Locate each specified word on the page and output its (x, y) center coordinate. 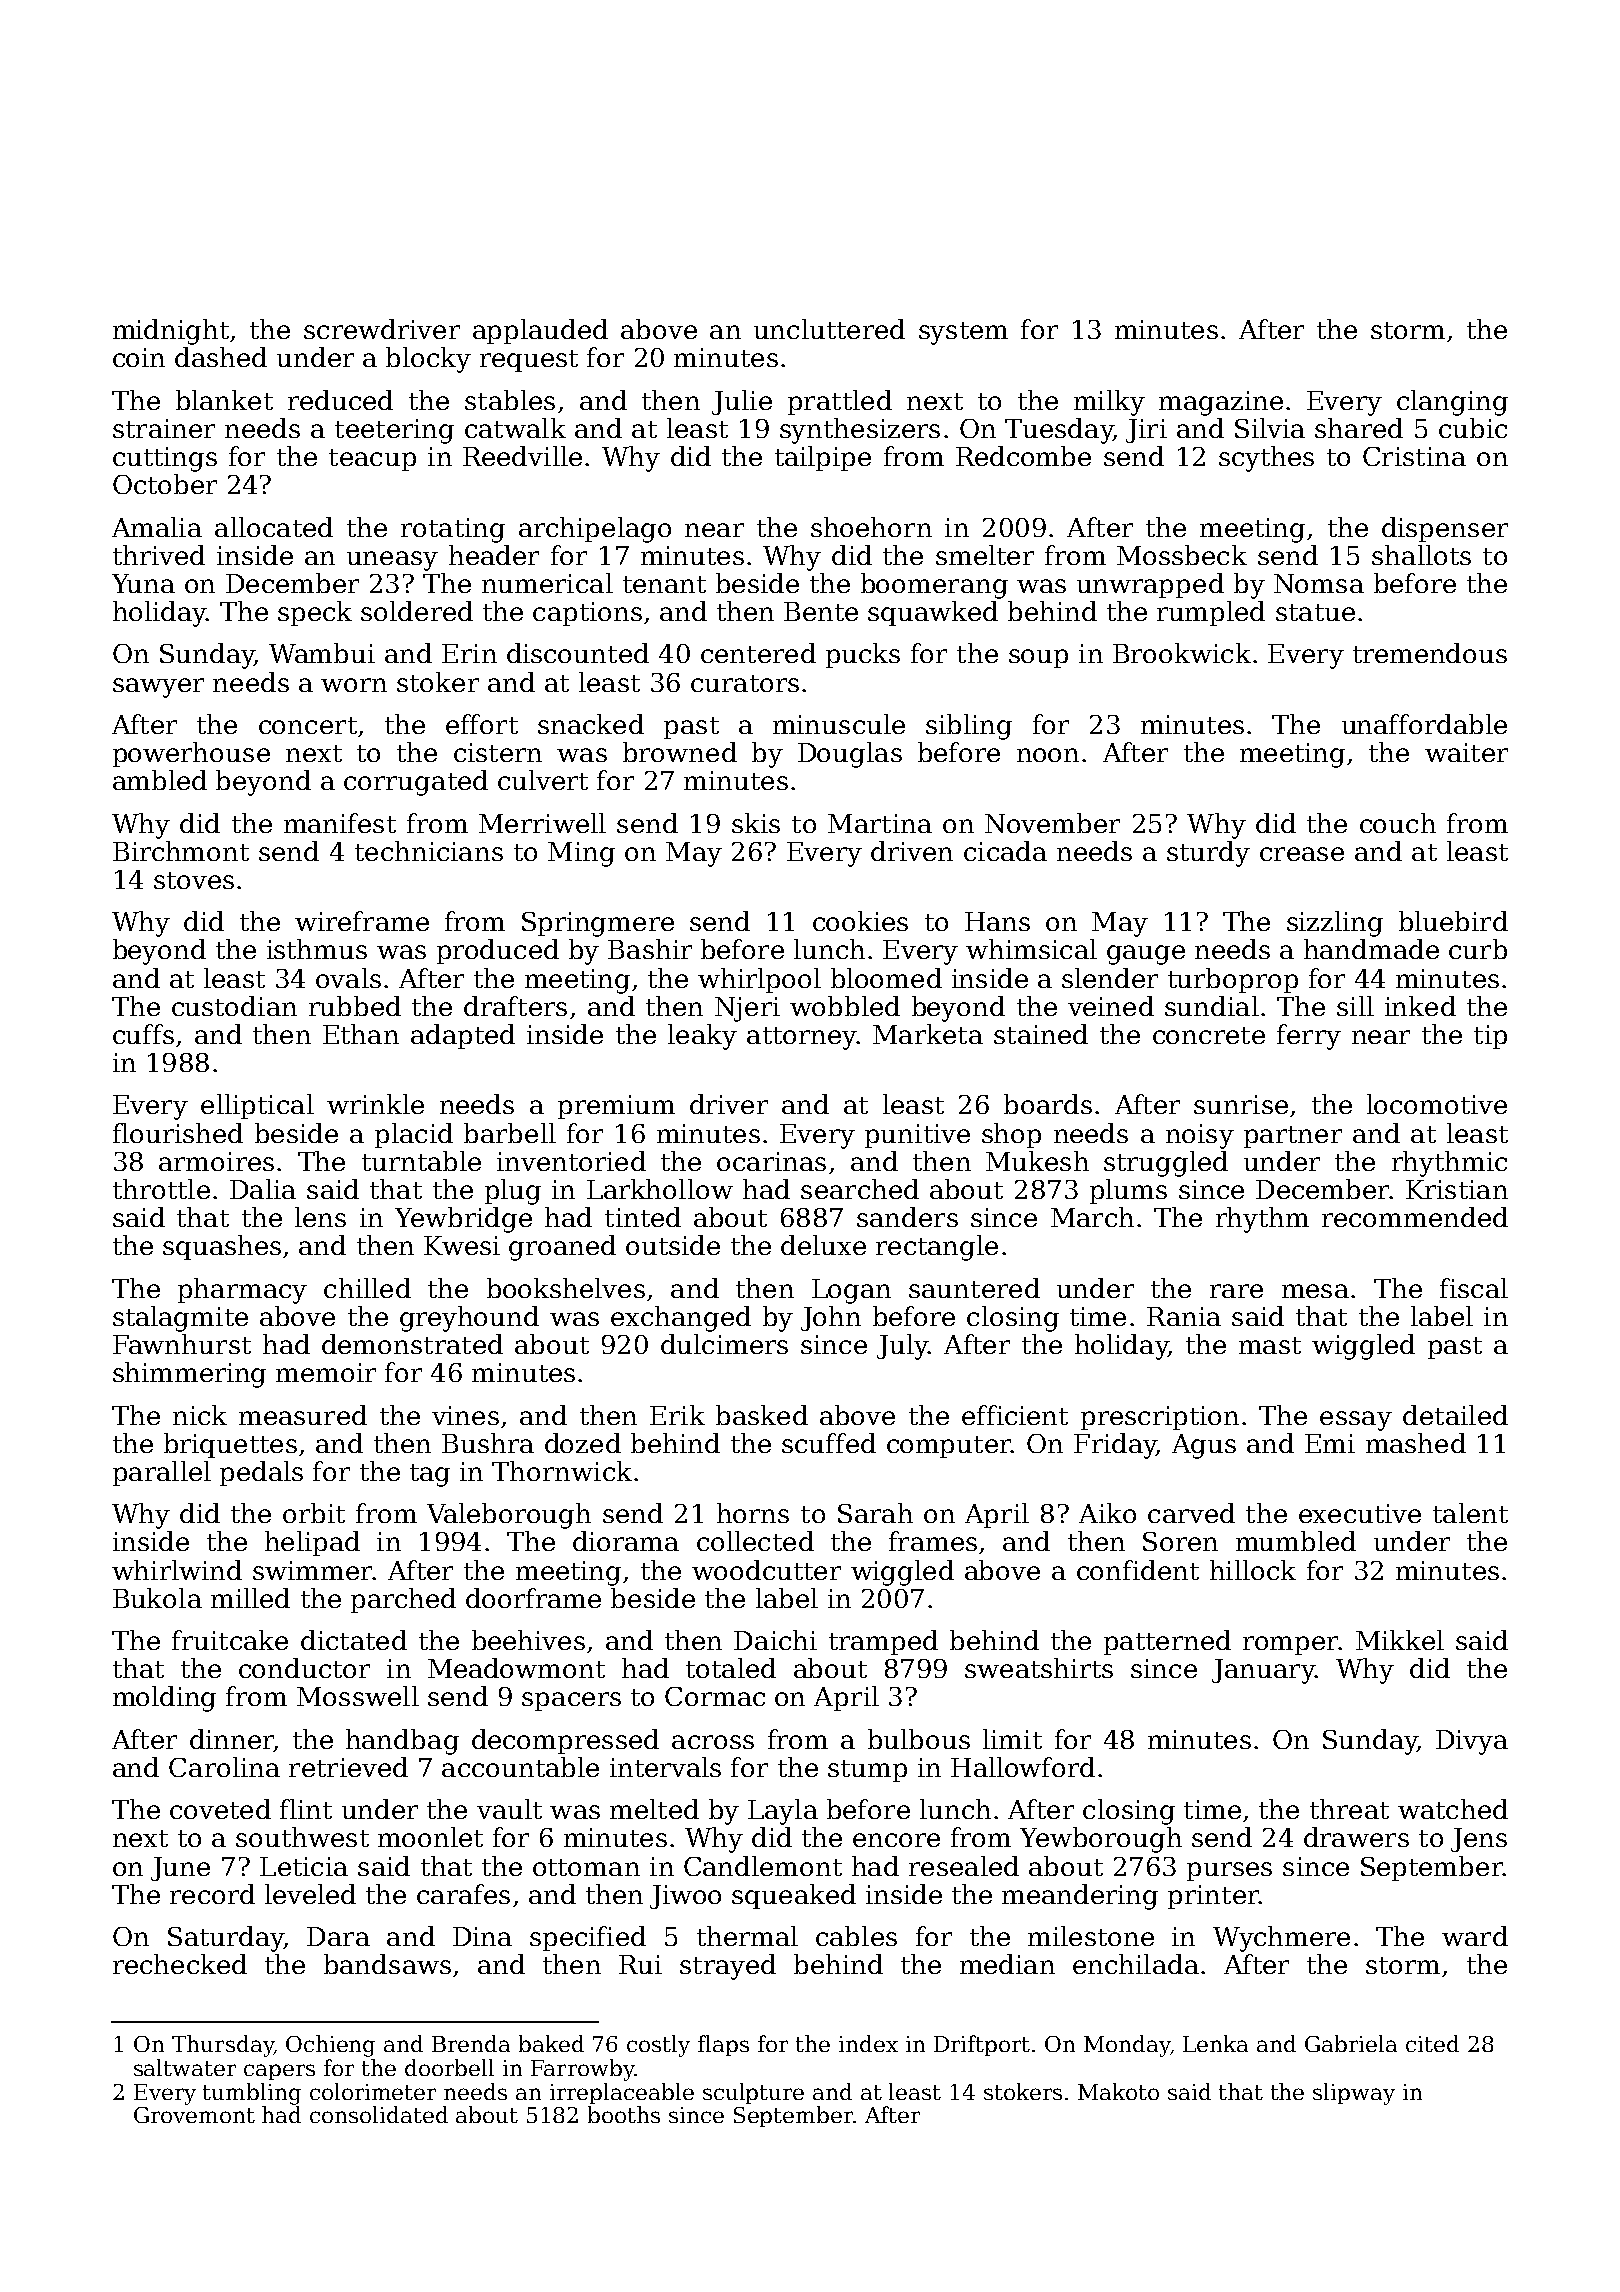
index (868, 2043)
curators (745, 683)
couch (1398, 823)
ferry (1309, 1037)
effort (482, 724)
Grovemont (194, 2115)
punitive (917, 1136)
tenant (664, 584)
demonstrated (412, 1344)
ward (1475, 1936)
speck (315, 613)
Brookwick (1182, 653)
